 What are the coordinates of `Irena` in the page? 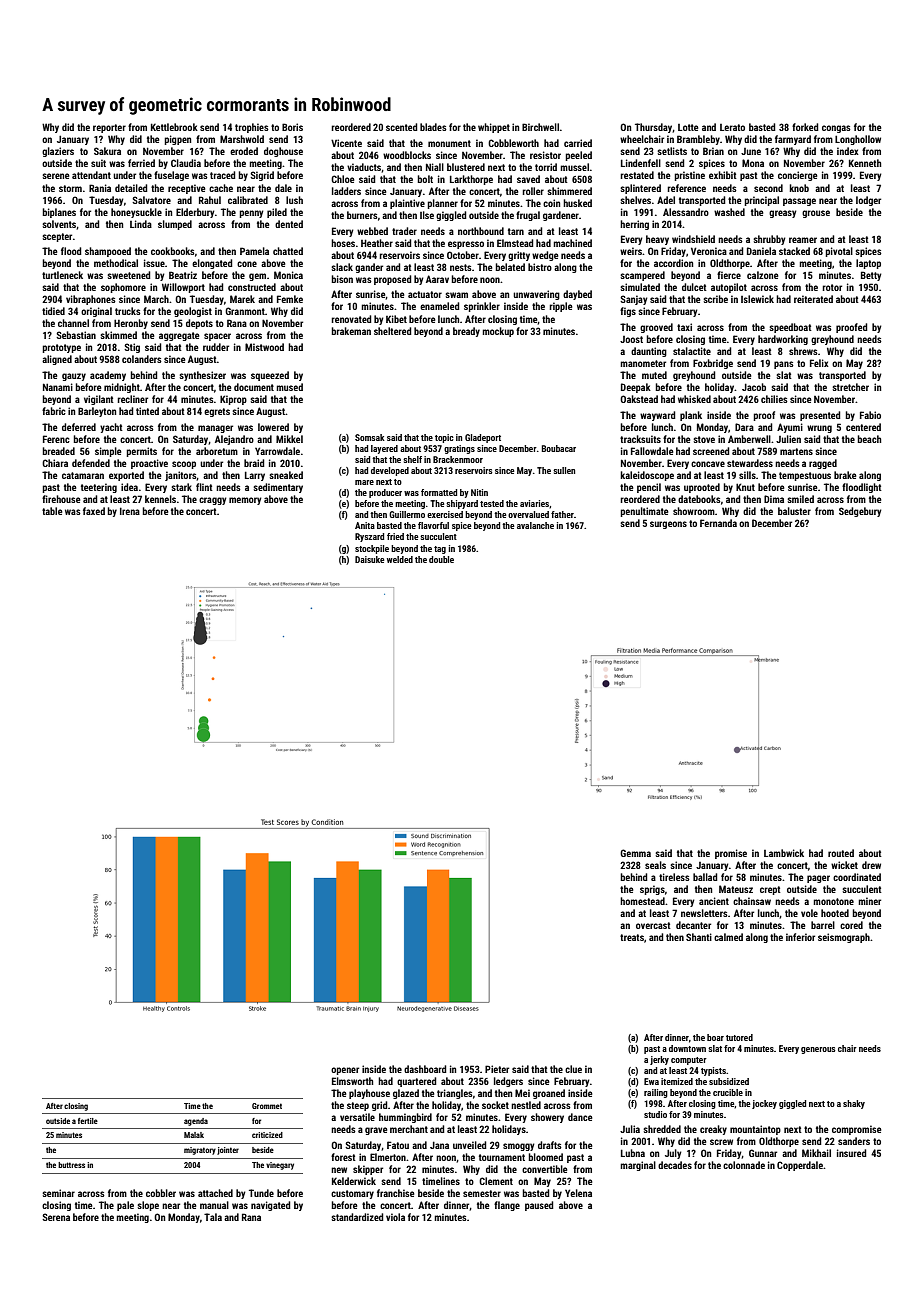 It's located at (130, 511).
